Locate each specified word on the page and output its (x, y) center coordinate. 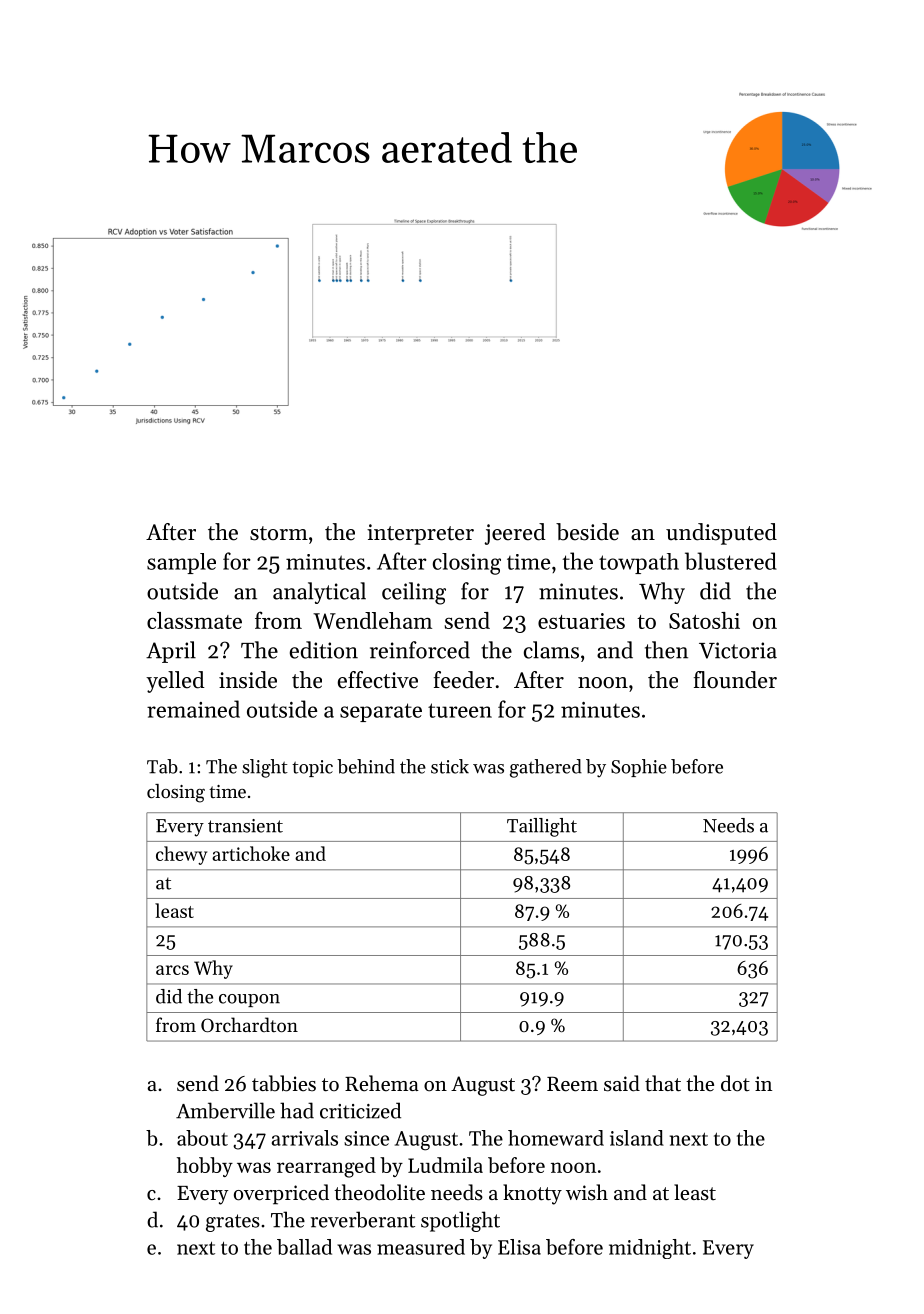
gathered (546, 768)
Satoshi (704, 620)
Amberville (225, 1110)
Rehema (382, 1083)
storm (279, 533)
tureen (460, 710)
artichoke (251, 853)
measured (421, 1247)
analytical (319, 593)
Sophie (639, 768)
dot (735, 1083)
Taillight (542, 827)
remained (193, 709)
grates (233, 1223)
